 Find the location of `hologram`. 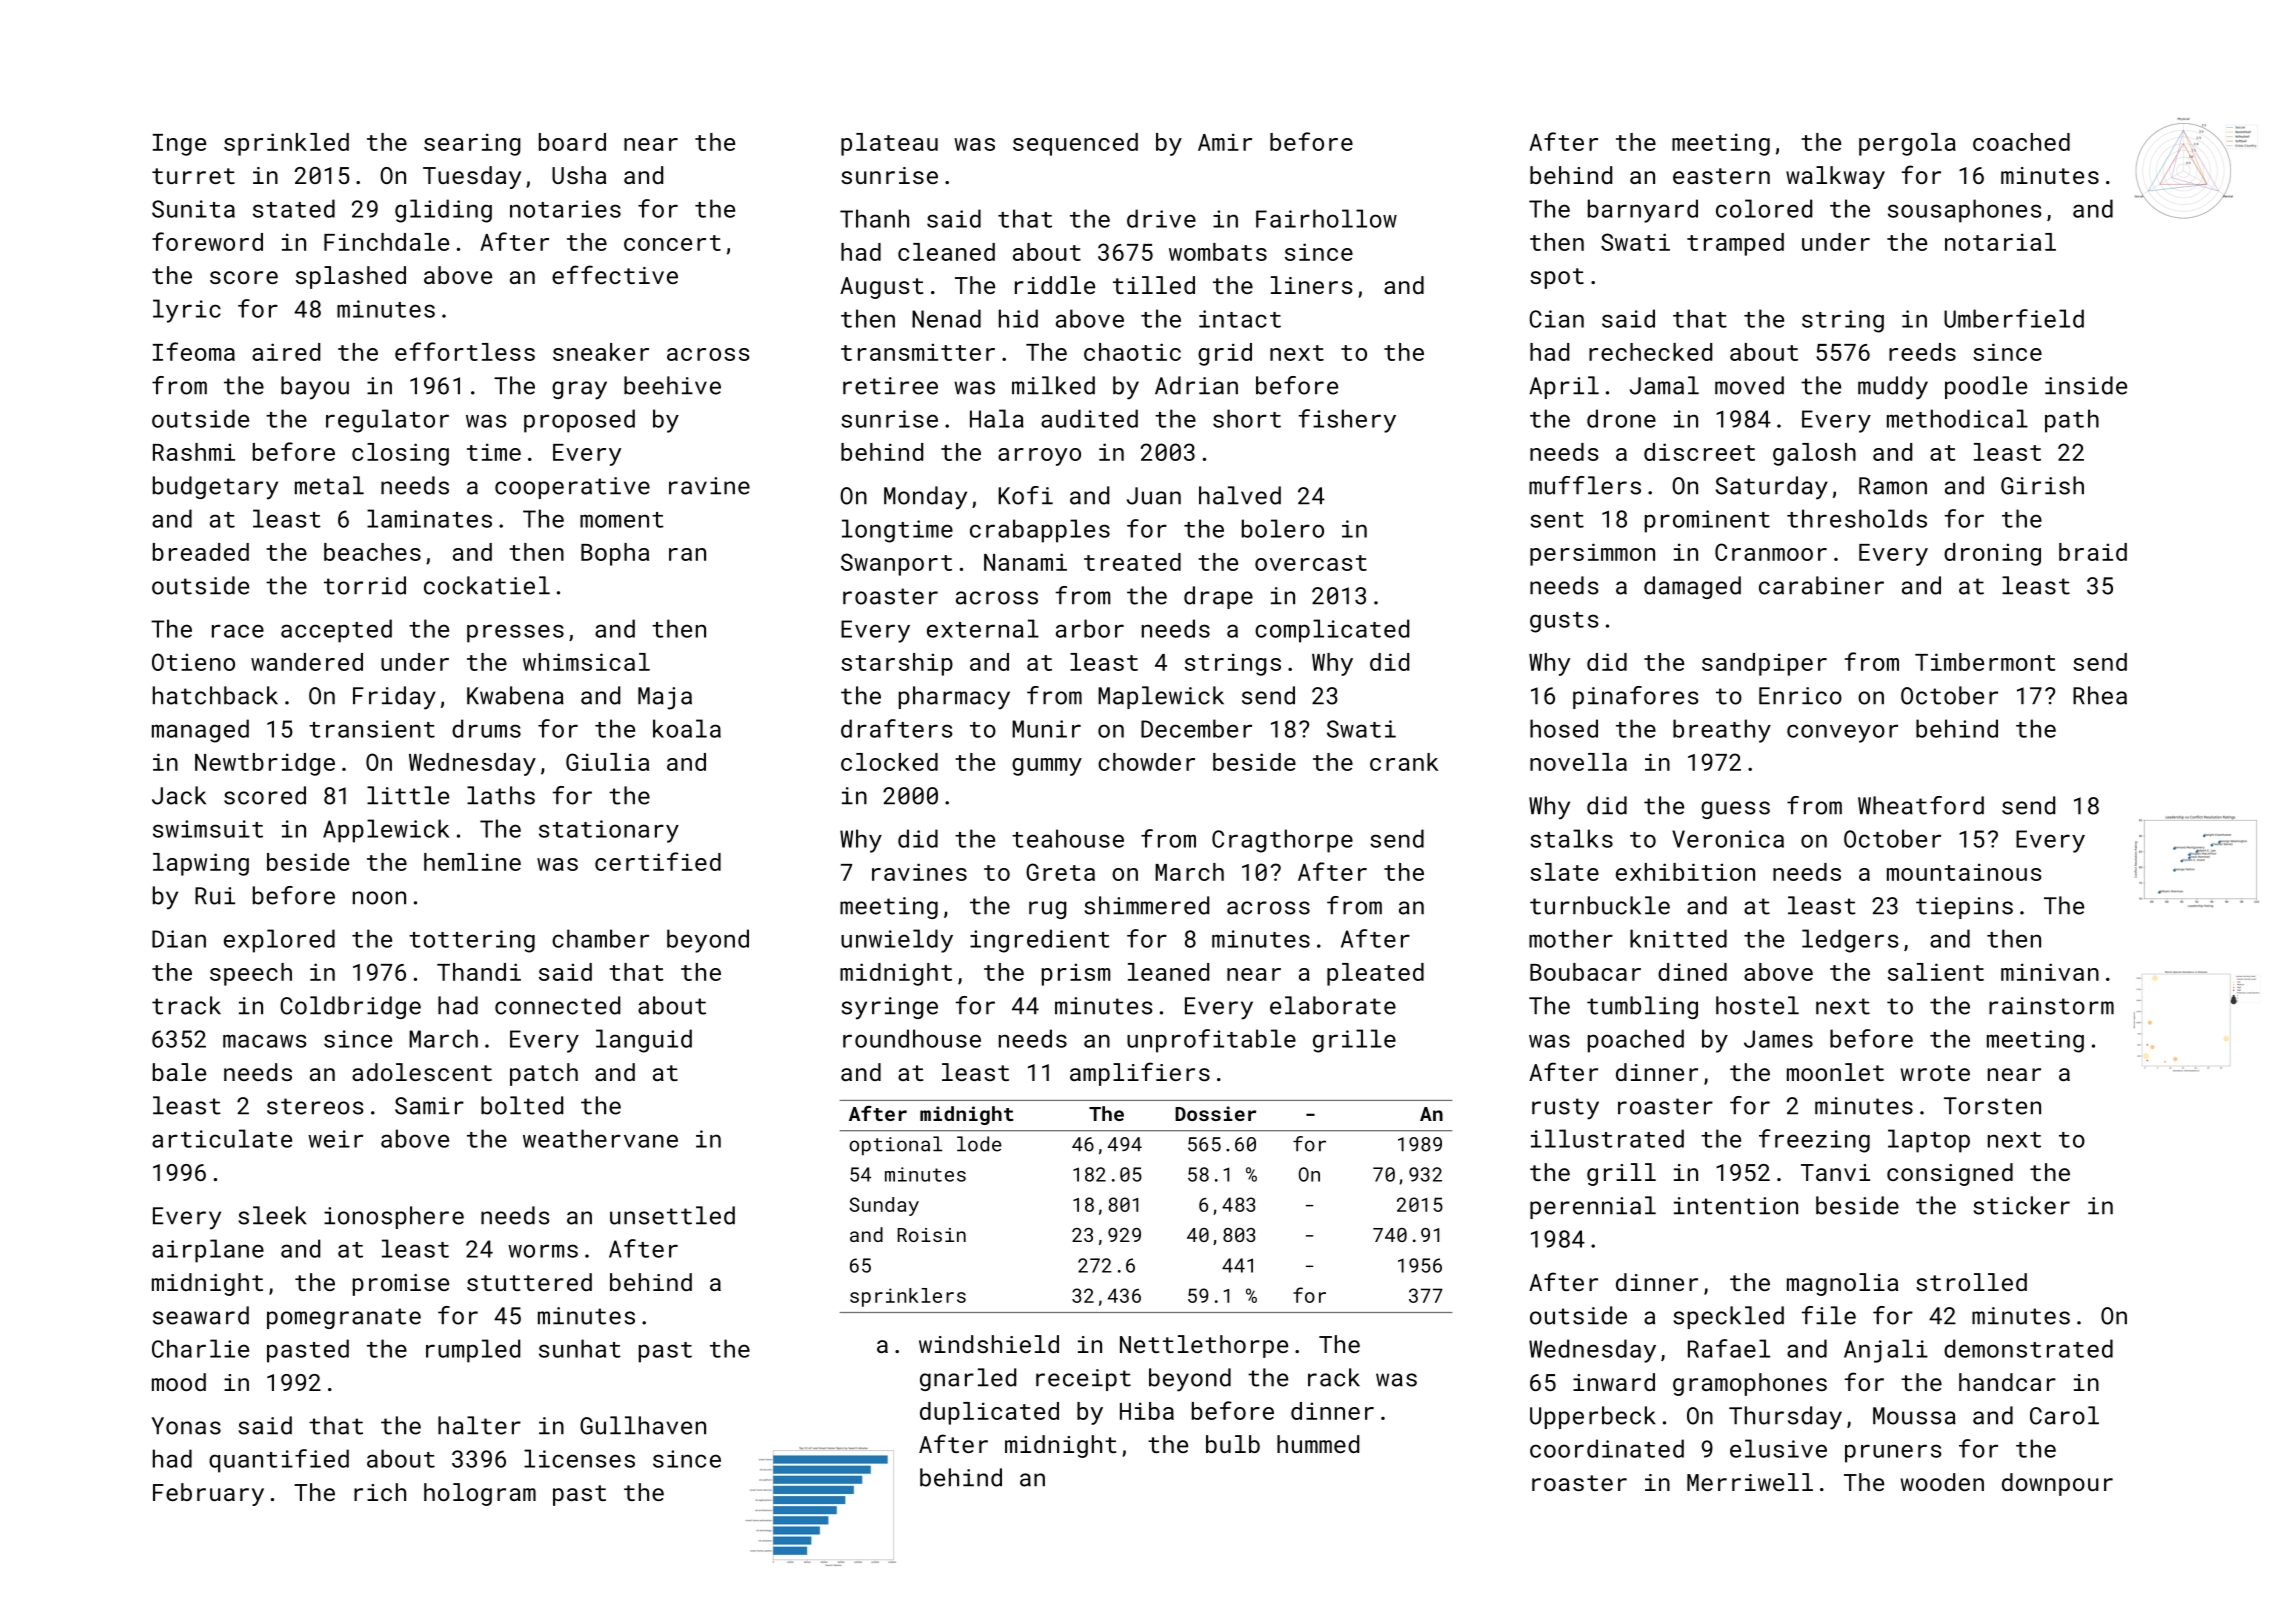

hologram is located at coordinates (480, 1494).
